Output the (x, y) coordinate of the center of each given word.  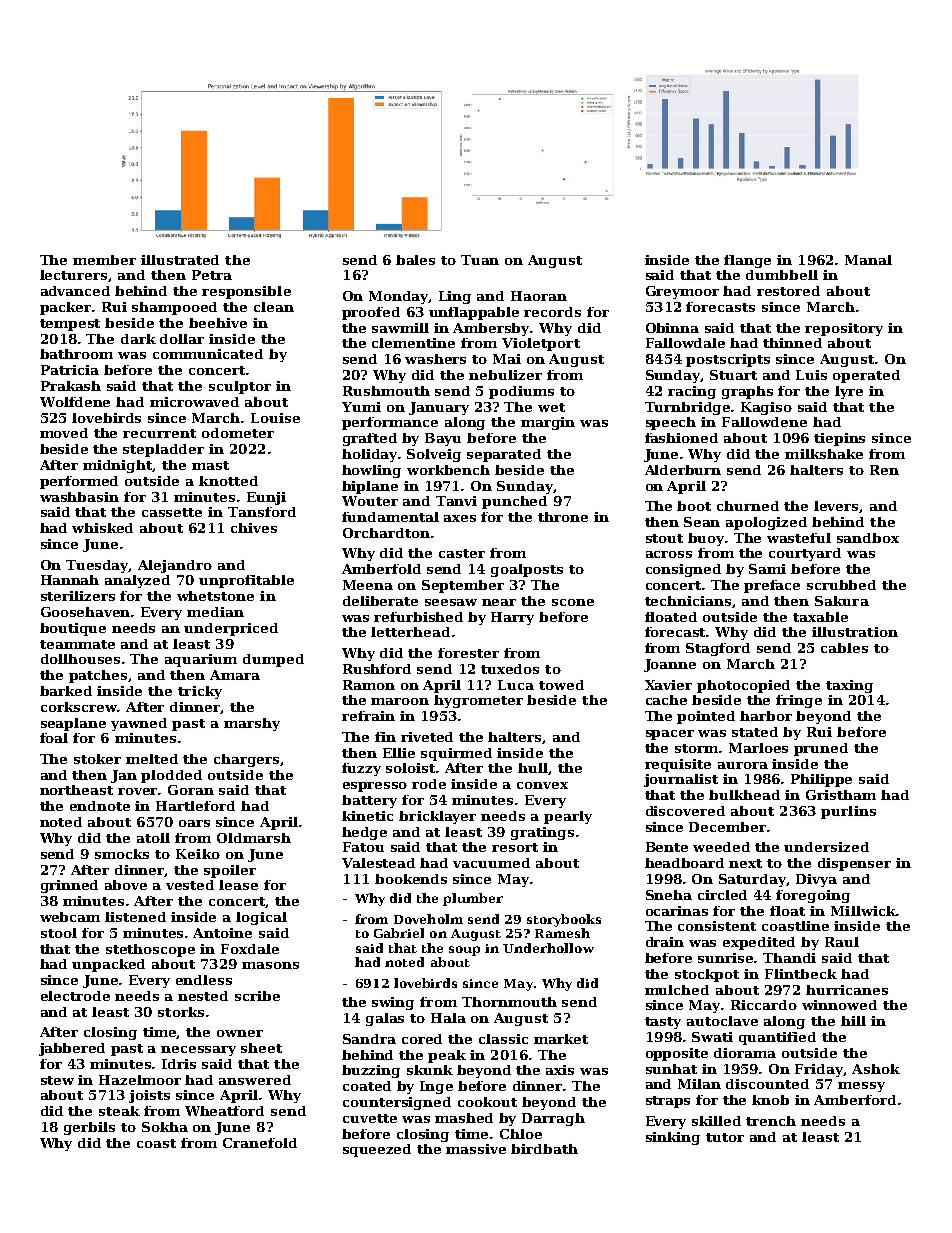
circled (722, 895)
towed (561, 685)
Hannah (70, 580)
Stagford (718, 649)
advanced (75, 291)
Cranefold (260, 1143)
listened (135, 917)
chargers (246, 760)
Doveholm (428, 919)
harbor (766, 716)
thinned (792, 343)
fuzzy (361, 769)
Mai (507, 359)
